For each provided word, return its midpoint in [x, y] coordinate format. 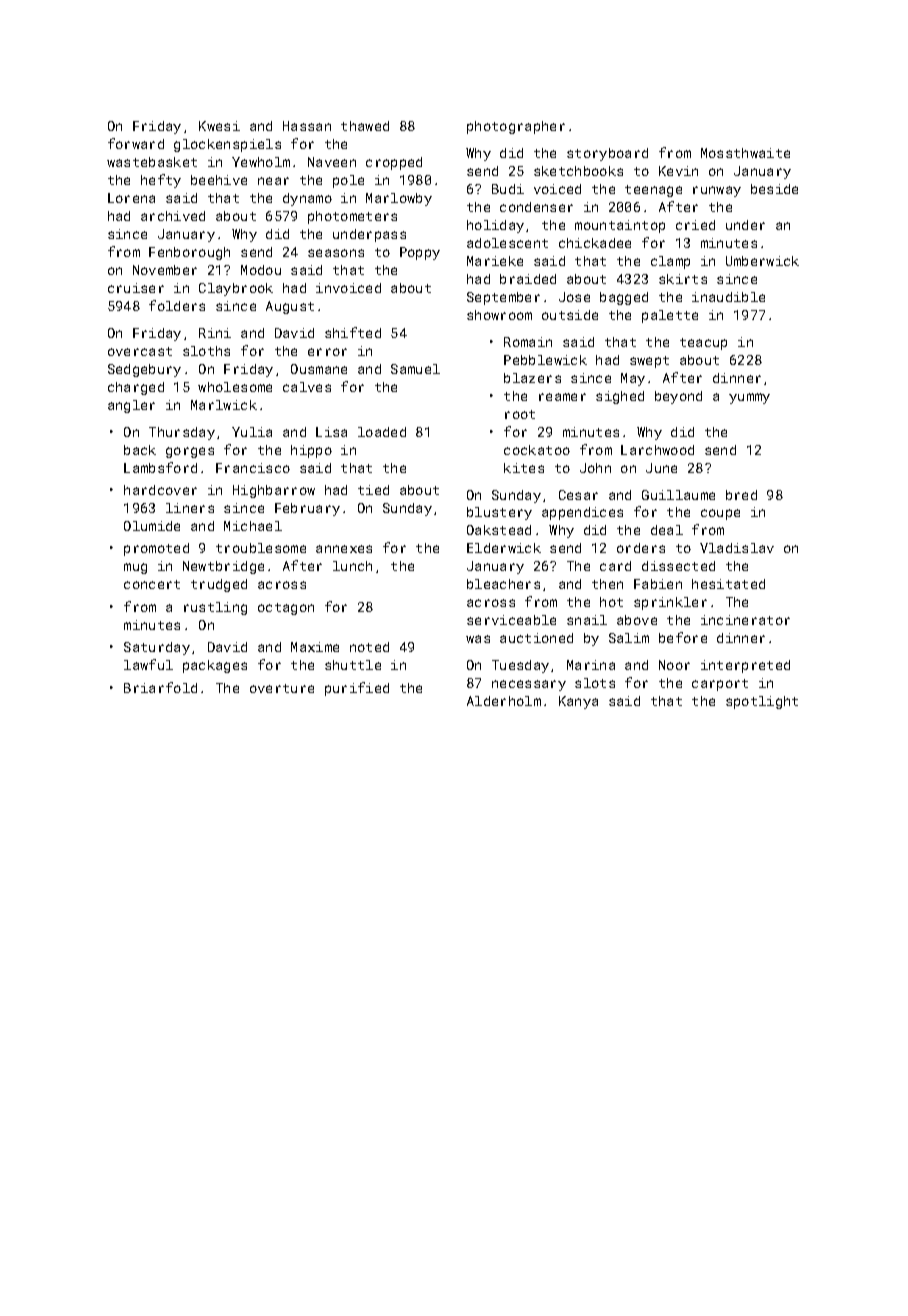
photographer [516, 127]
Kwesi [219, 126]
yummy [749, 398]
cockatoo [537, 450]
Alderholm [504, 701]
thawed [365, 126]
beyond [678, 397]
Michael [253, 526]
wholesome [235, 387]
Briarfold [160, 687]
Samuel [415, 369]
